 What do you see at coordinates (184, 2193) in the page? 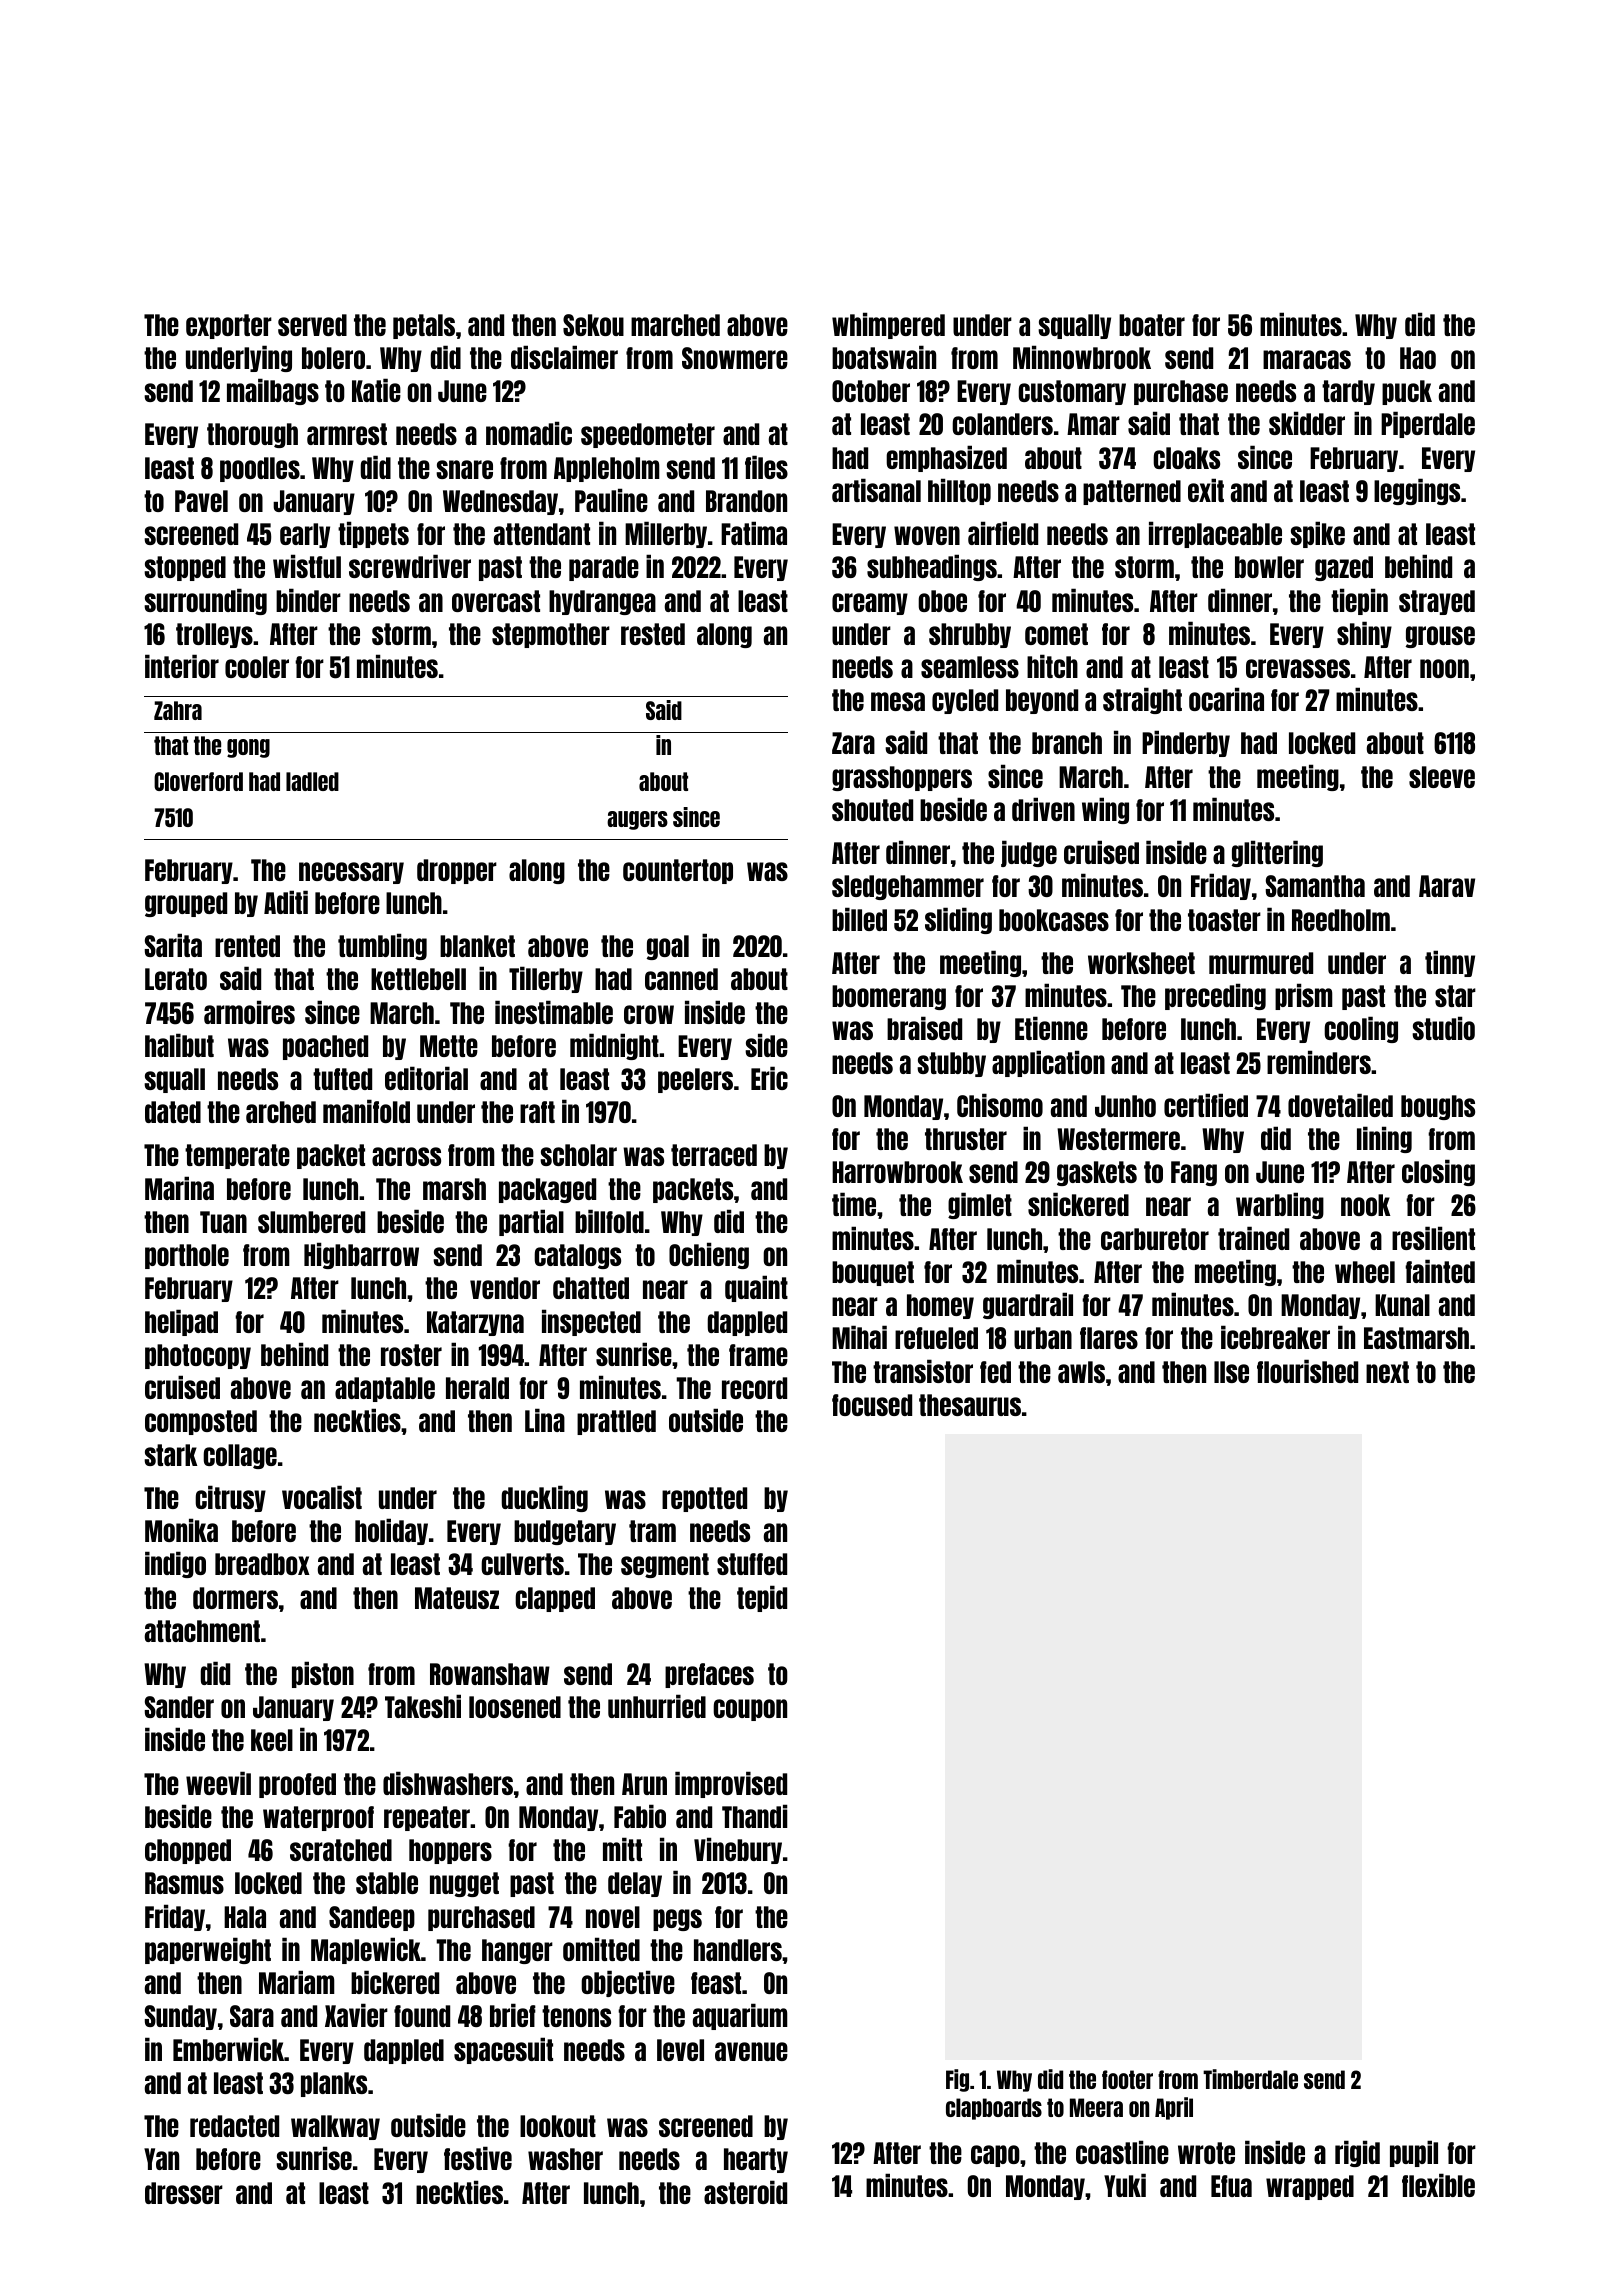
I see `dresser` at bounding box center [184, 2193].
